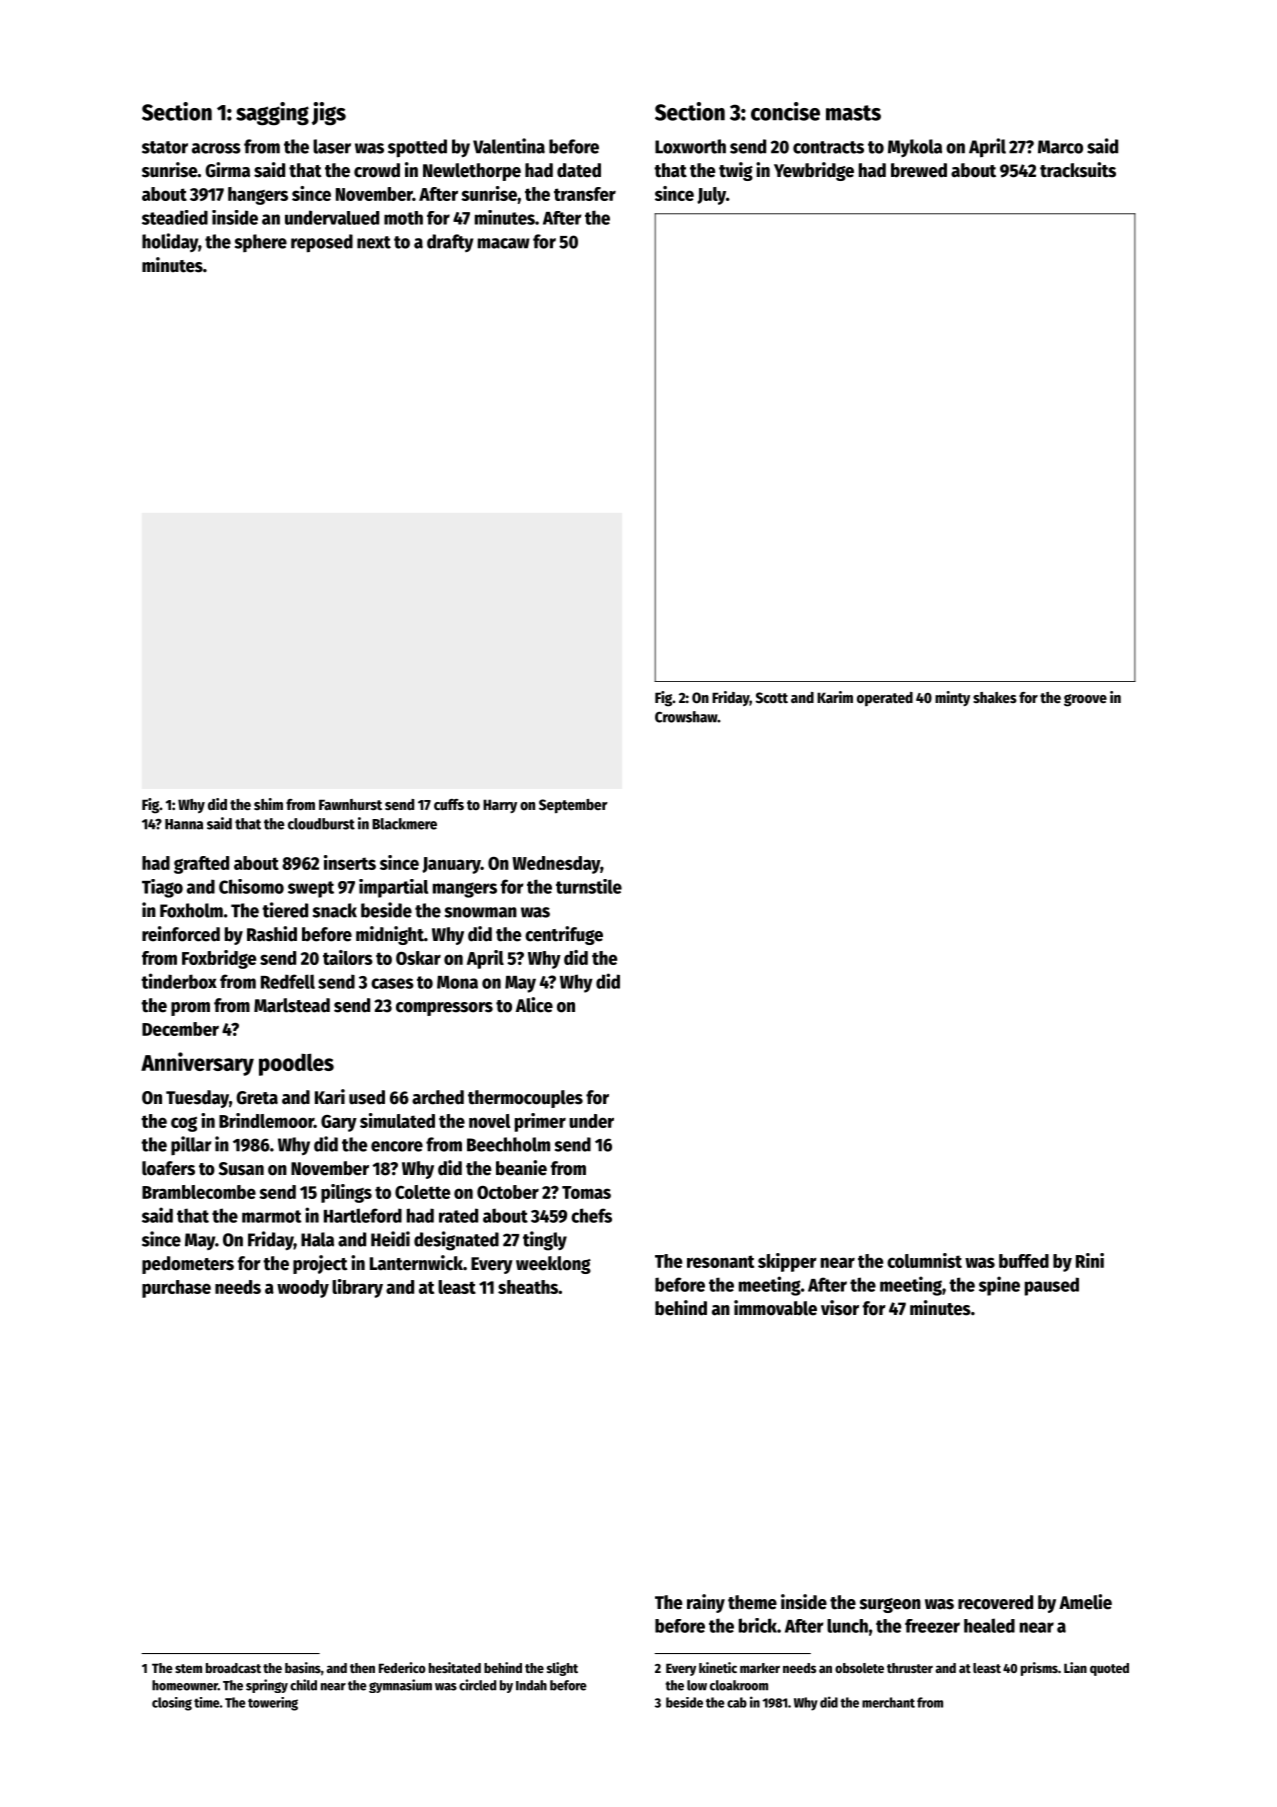  Describe the element at coordinates (332, 146) in the screenshot. I see `laser` at that location.
